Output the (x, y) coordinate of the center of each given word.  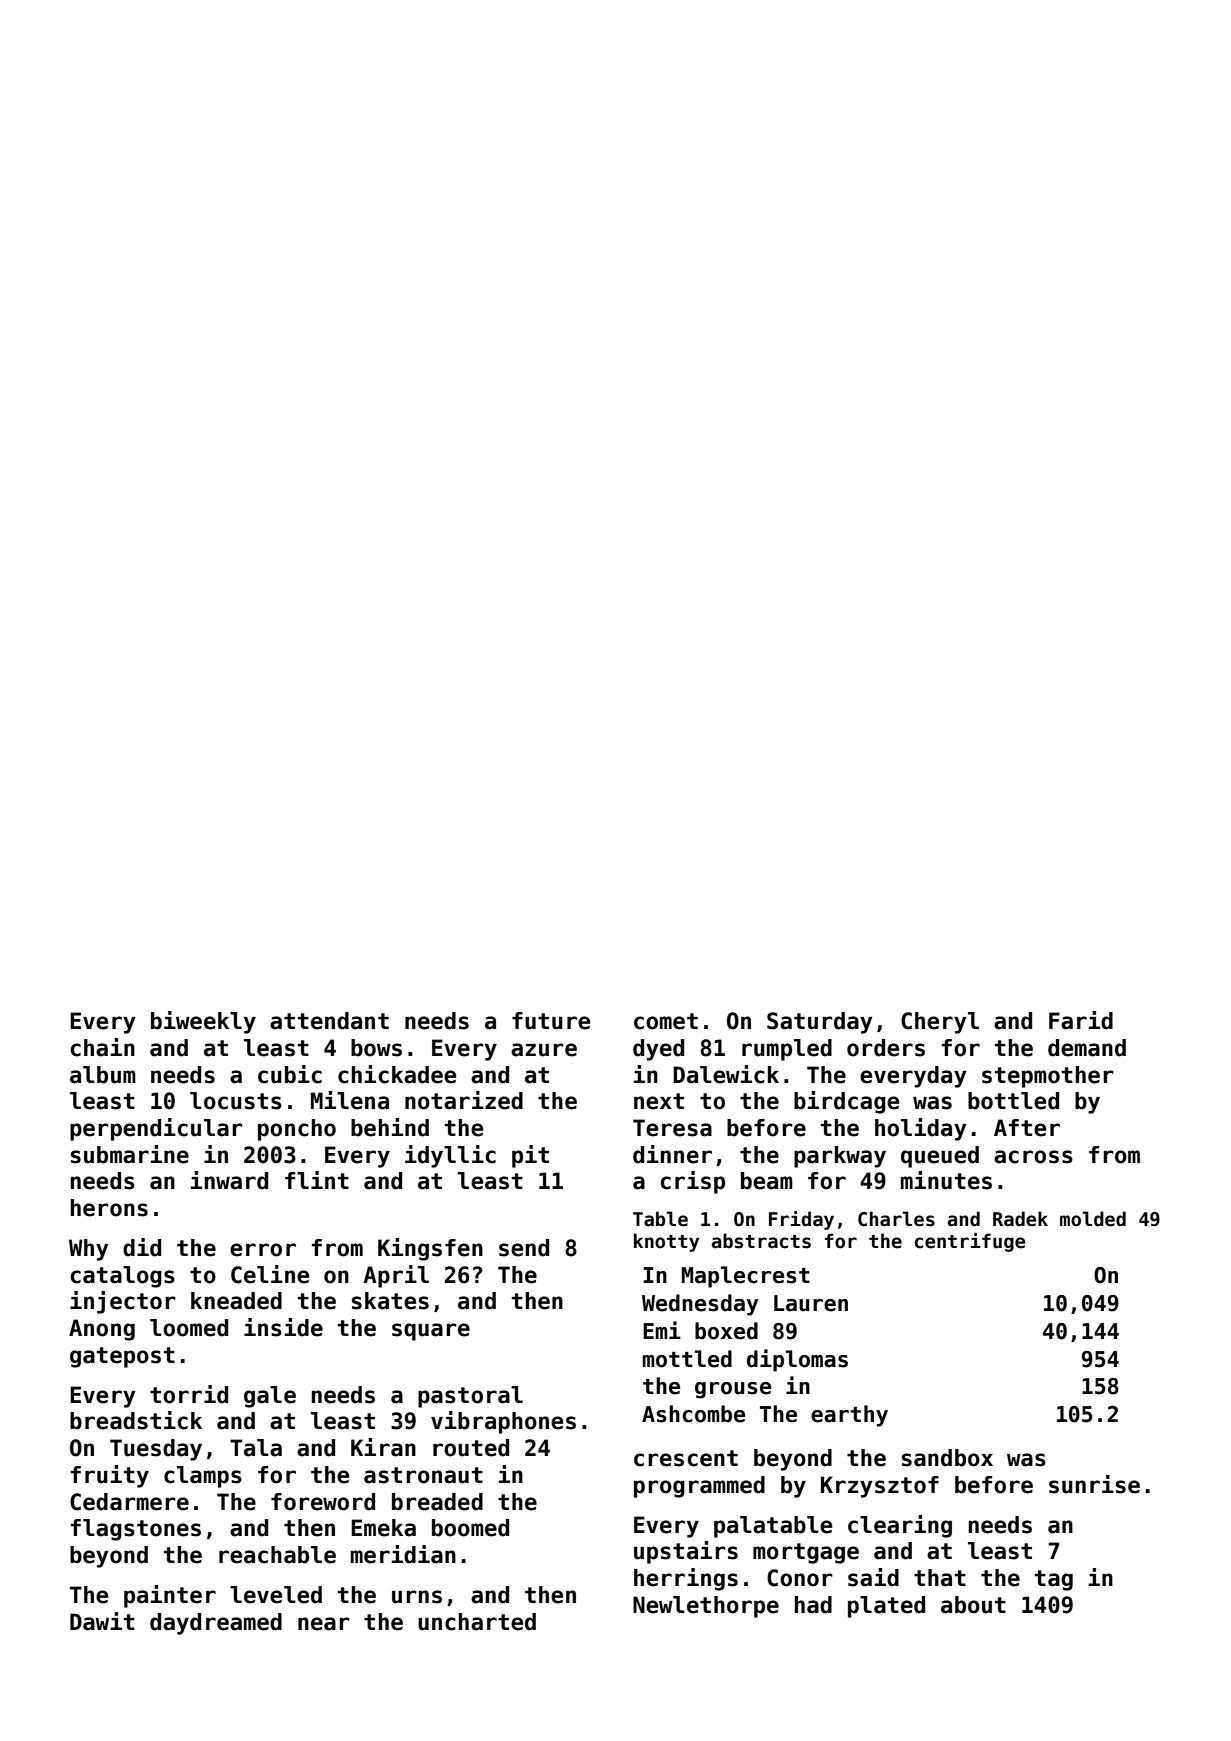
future (551, 1021)
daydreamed (216, 1624)
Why (89, 1250)
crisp (692, 1182)
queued (940, 1157)
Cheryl (940, 1023)
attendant (329, 1021)
